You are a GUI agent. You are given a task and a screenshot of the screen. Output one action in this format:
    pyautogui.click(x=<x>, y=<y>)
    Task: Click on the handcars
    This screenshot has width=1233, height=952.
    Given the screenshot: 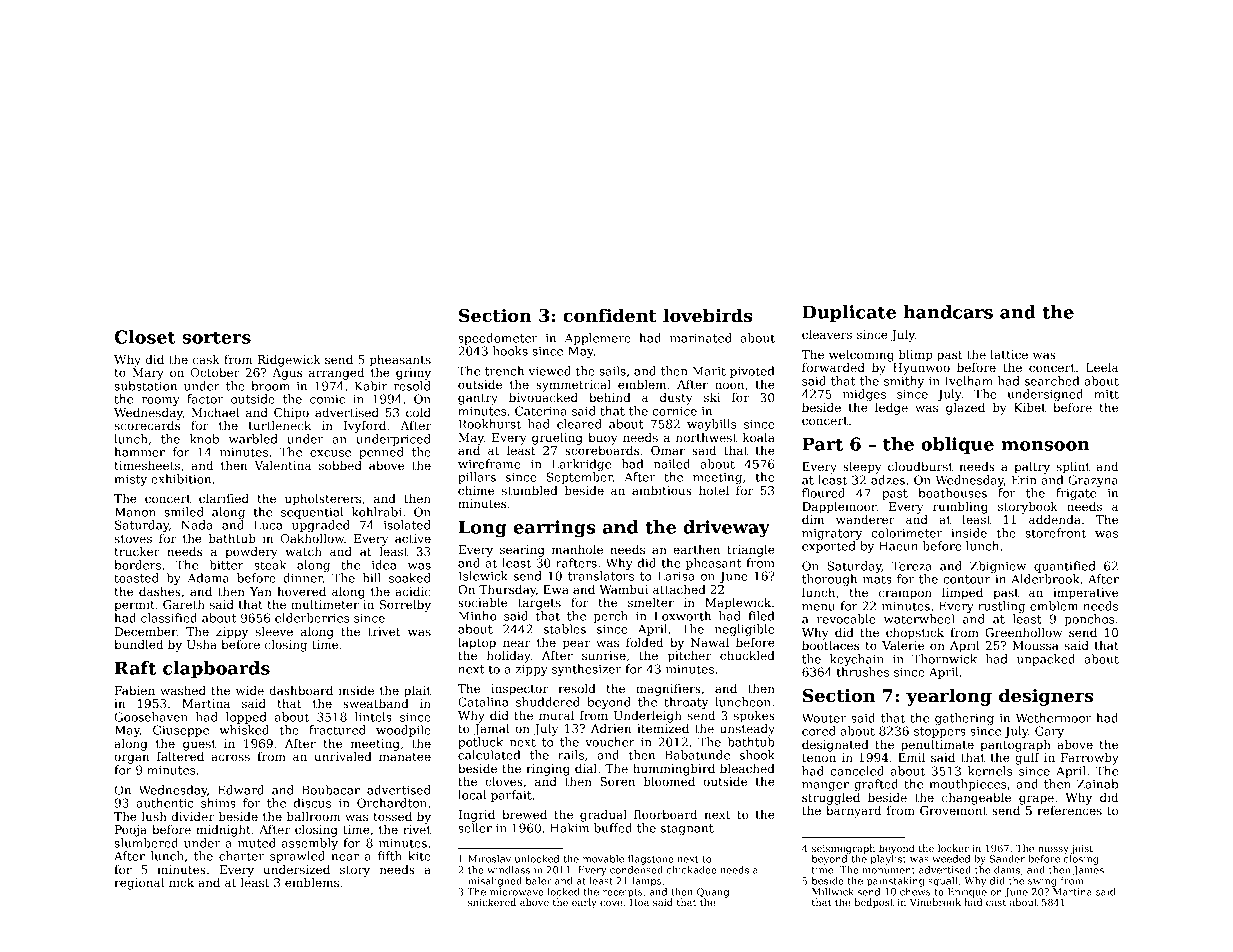 What is the action you would take?
    pyautogui.click(x=948, y=312)
